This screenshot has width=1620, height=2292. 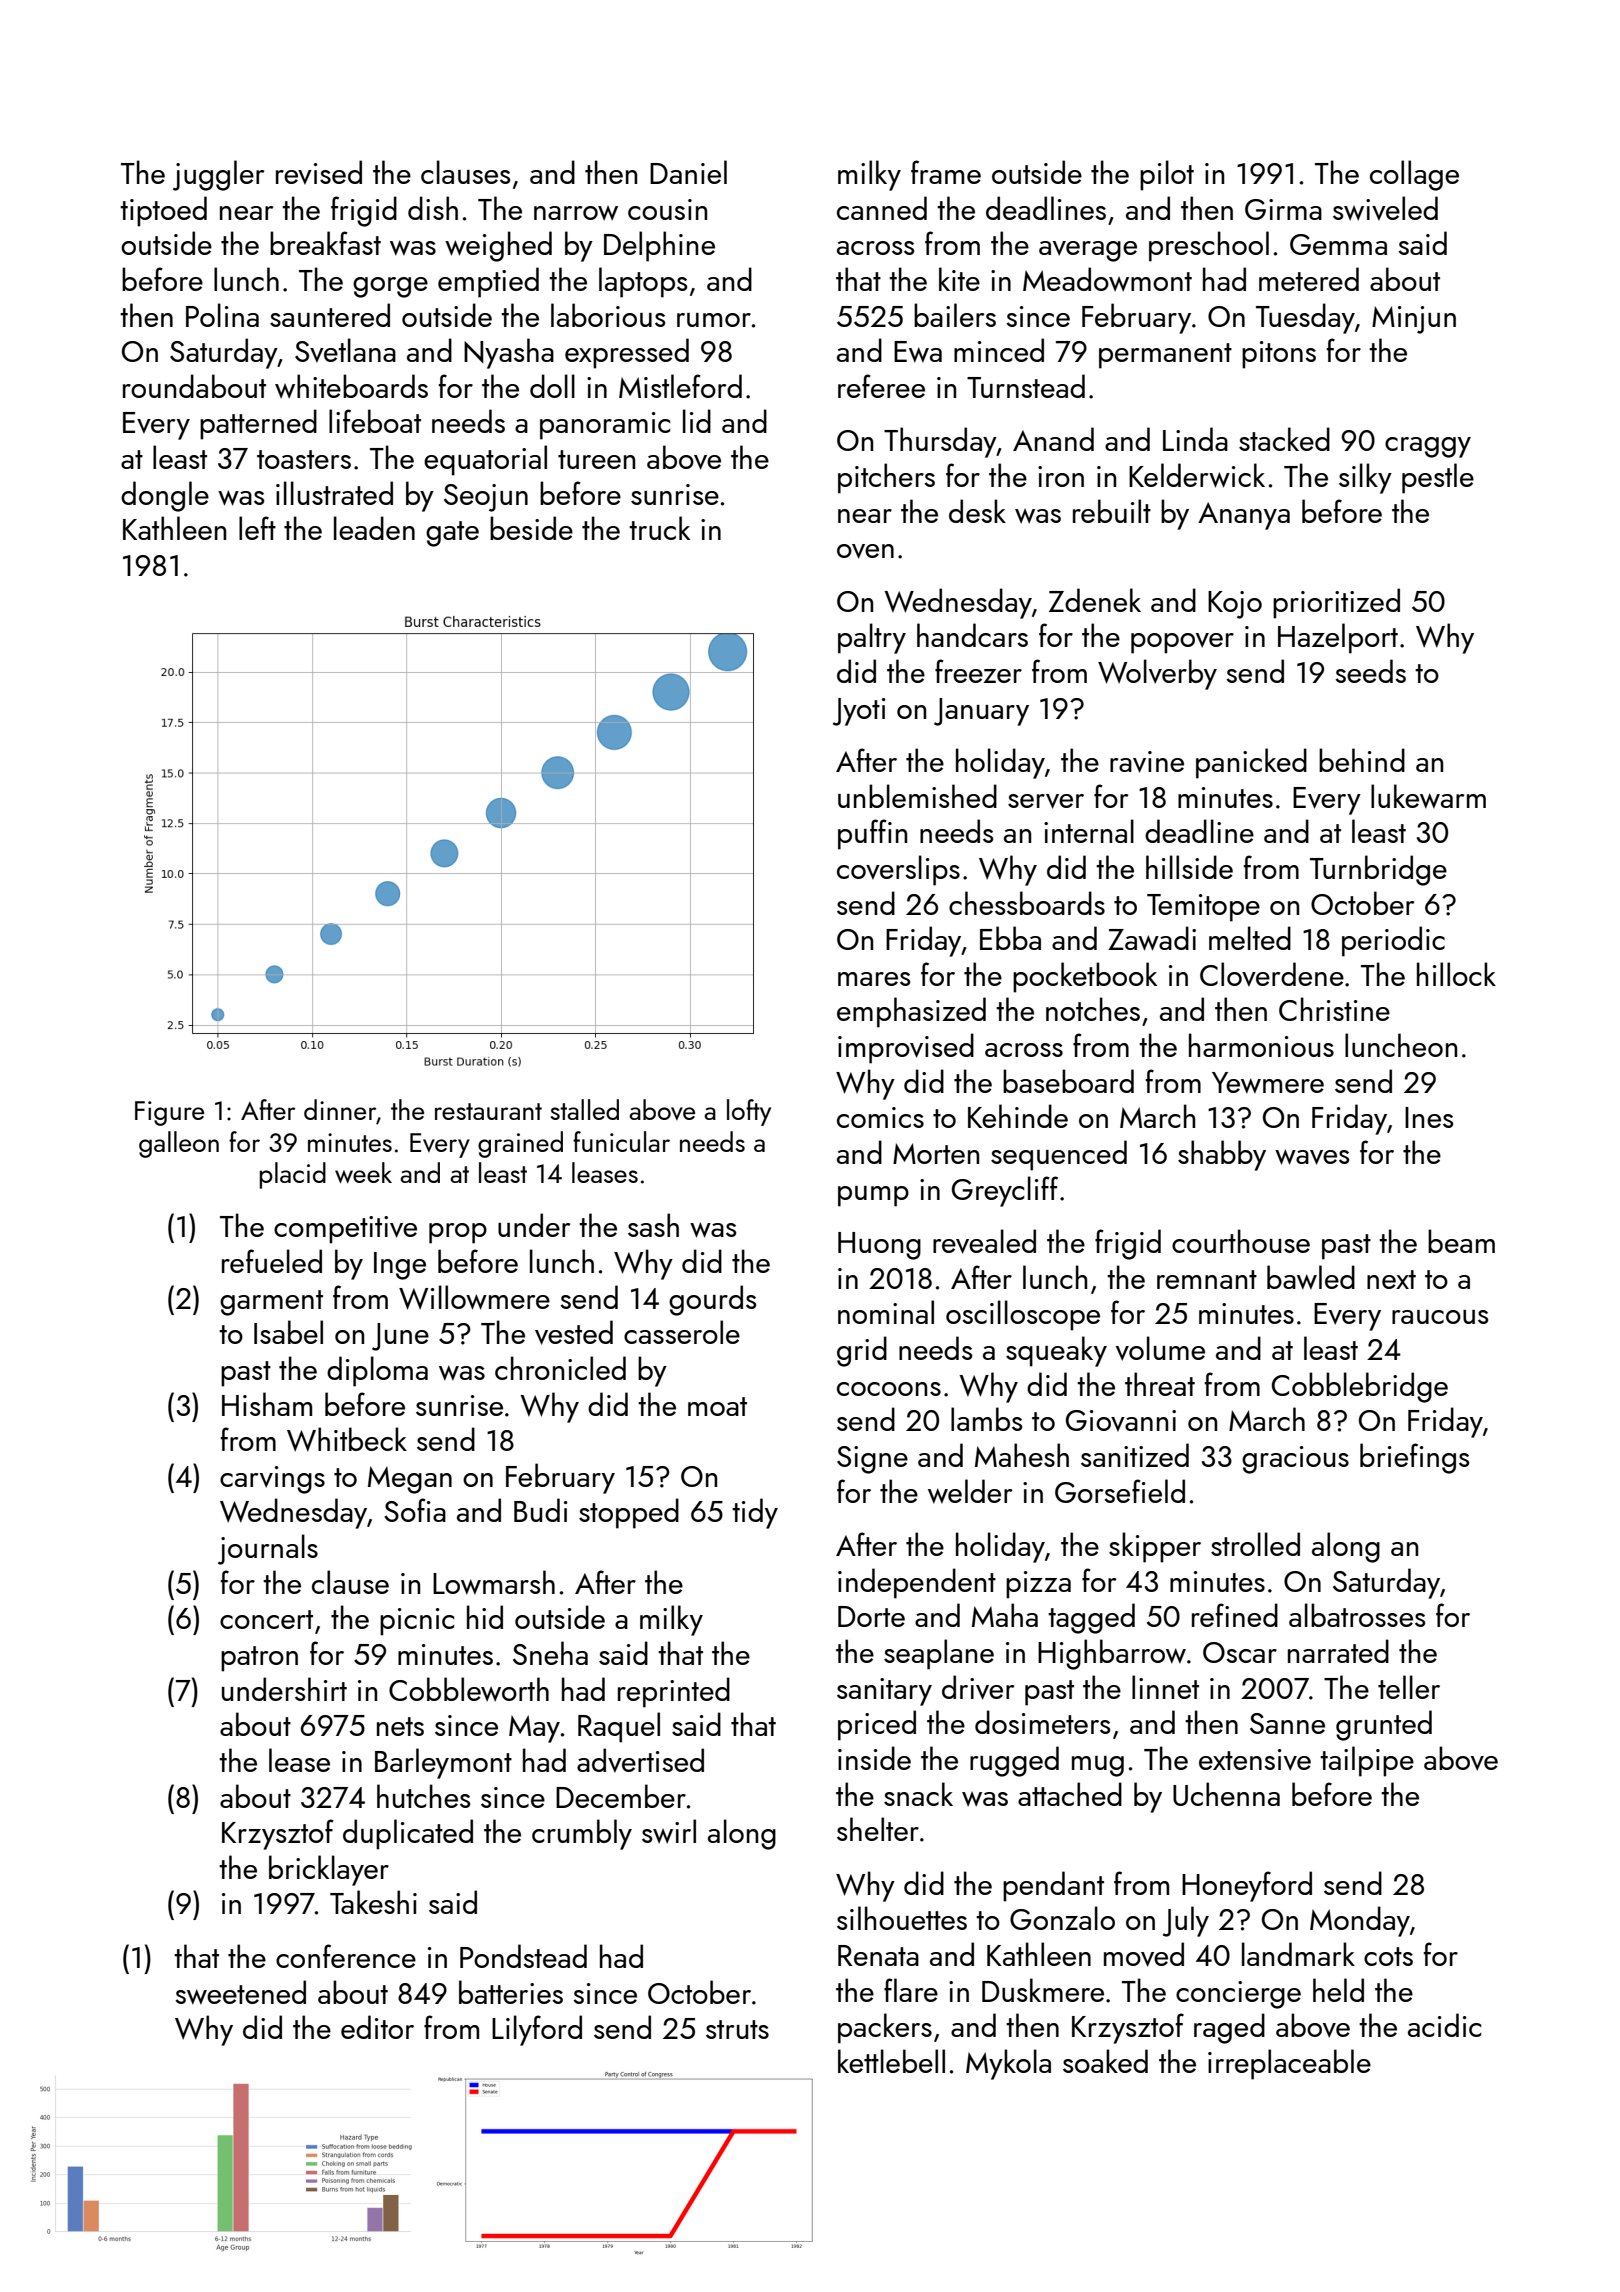 What do you see at coordinates (523, 1956) in the screenshot?
I see `Pondstead` at bounding box center [523, 1956].
